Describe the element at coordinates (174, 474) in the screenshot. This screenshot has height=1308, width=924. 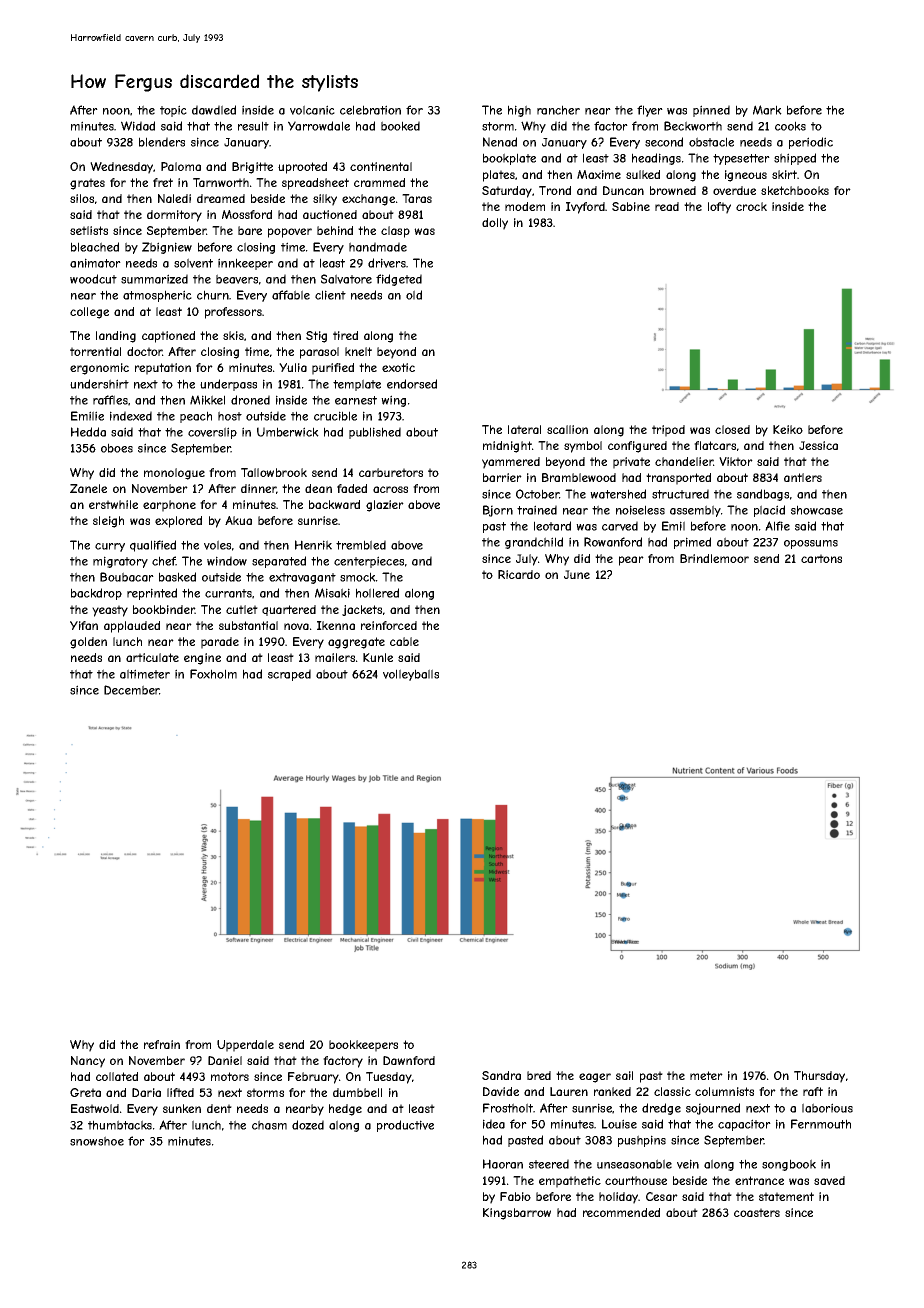
I see `monologue` at that location.
